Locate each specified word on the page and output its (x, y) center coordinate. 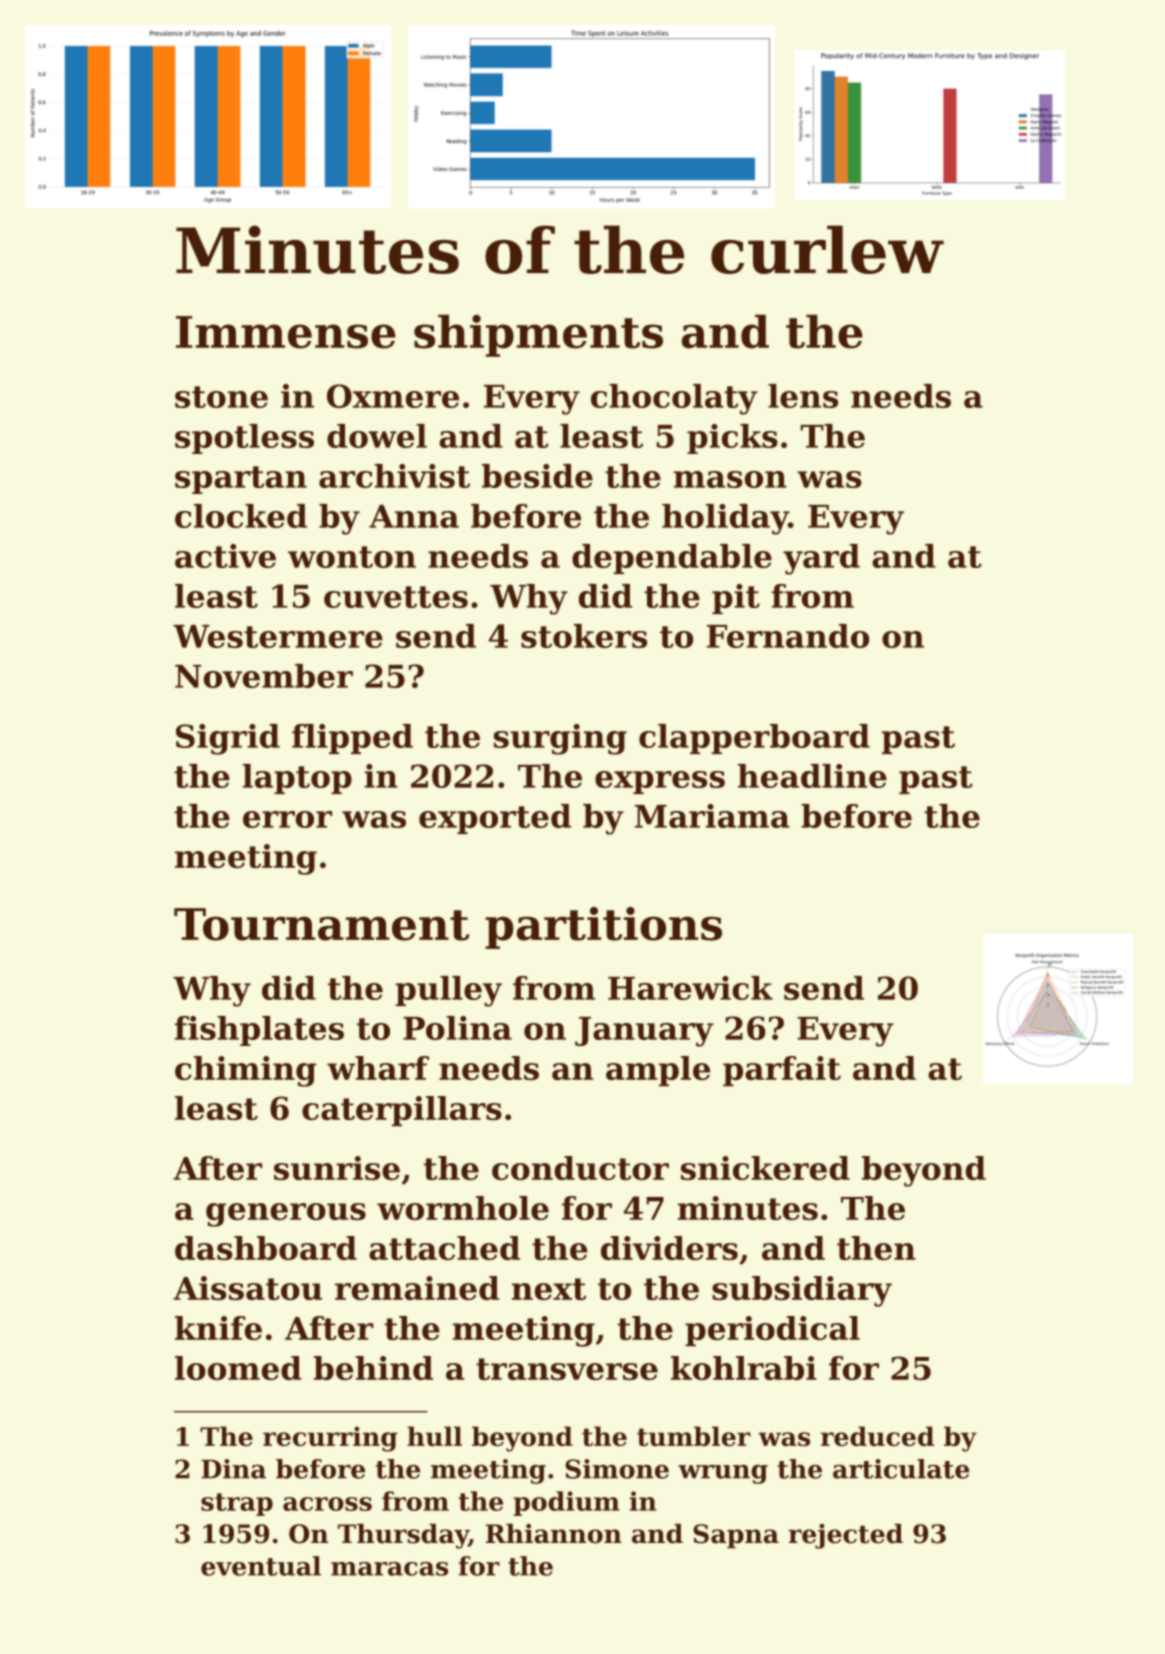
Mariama (712, 816)
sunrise (337, 1168)
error (287, 819)
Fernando (788, 636)
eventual (261, 1566)
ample (658, 1071)
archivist (394, 476)
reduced (877, 1436)
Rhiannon (554, 1534)
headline (812, 776)
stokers (584, 636)
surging (560, 739)
